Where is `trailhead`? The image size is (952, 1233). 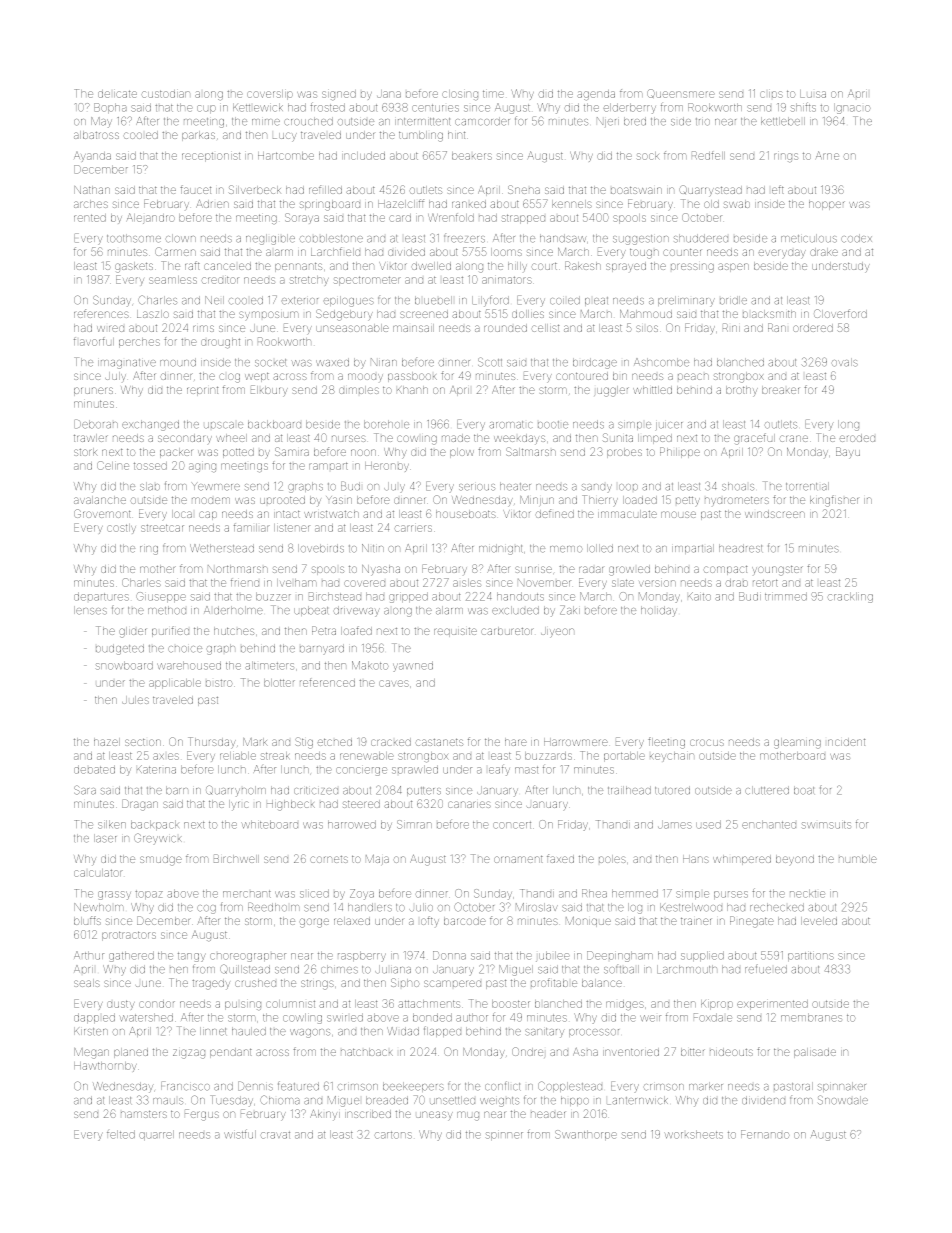 trailhead is located at coordinates (629, 790).
